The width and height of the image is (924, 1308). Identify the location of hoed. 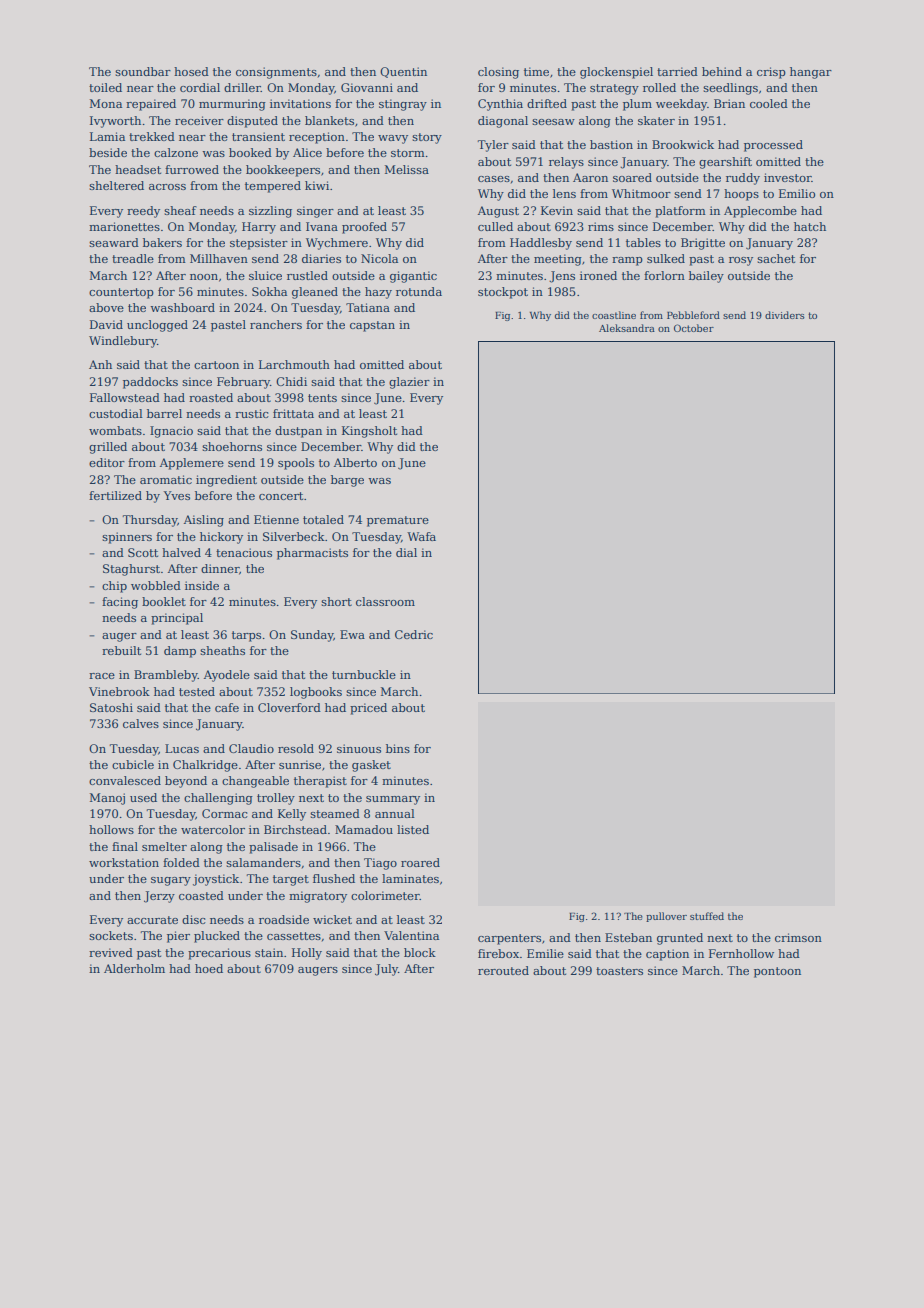
(209, 968).
